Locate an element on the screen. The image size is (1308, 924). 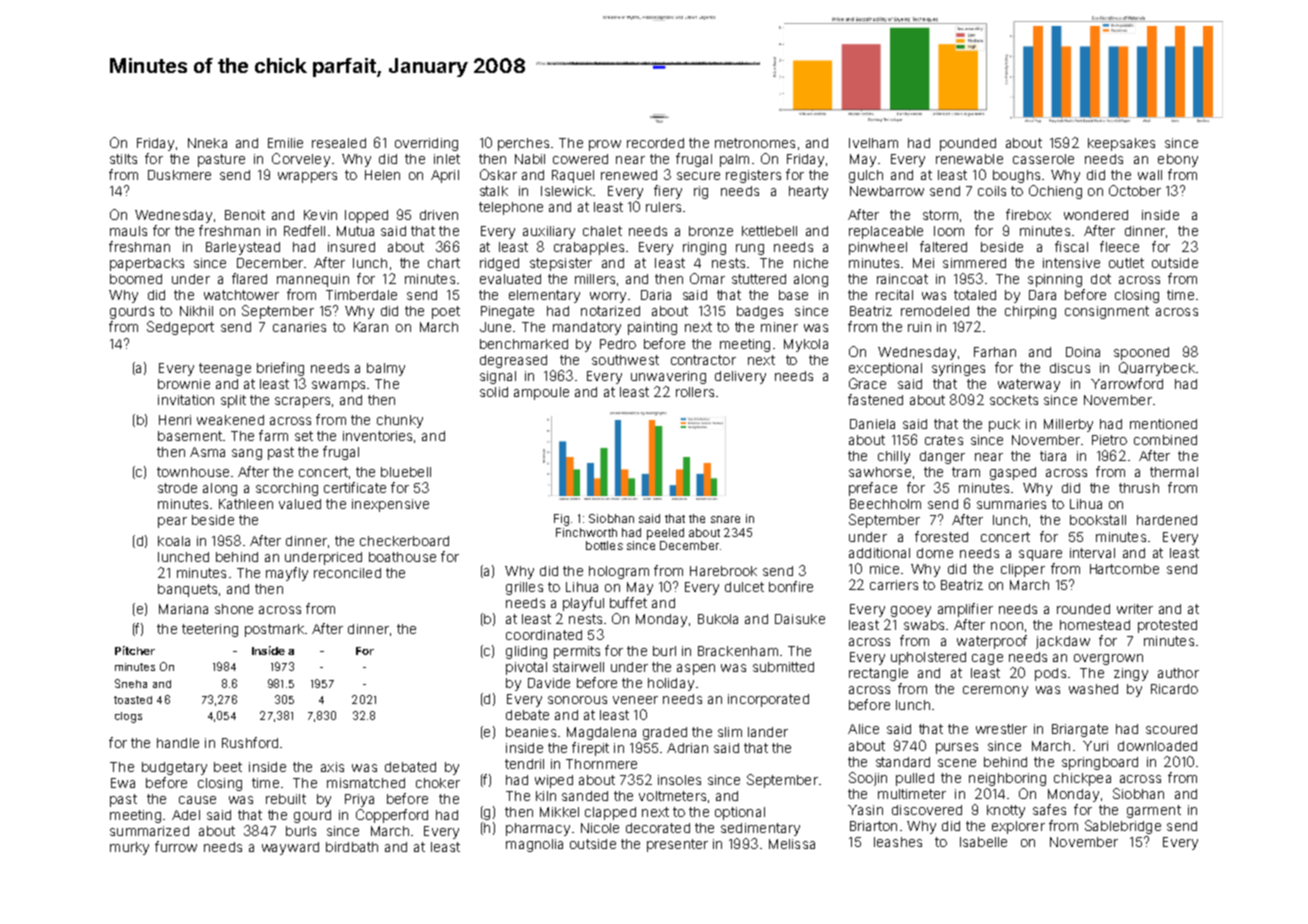
Davide is located at coordinates (549, 683).
